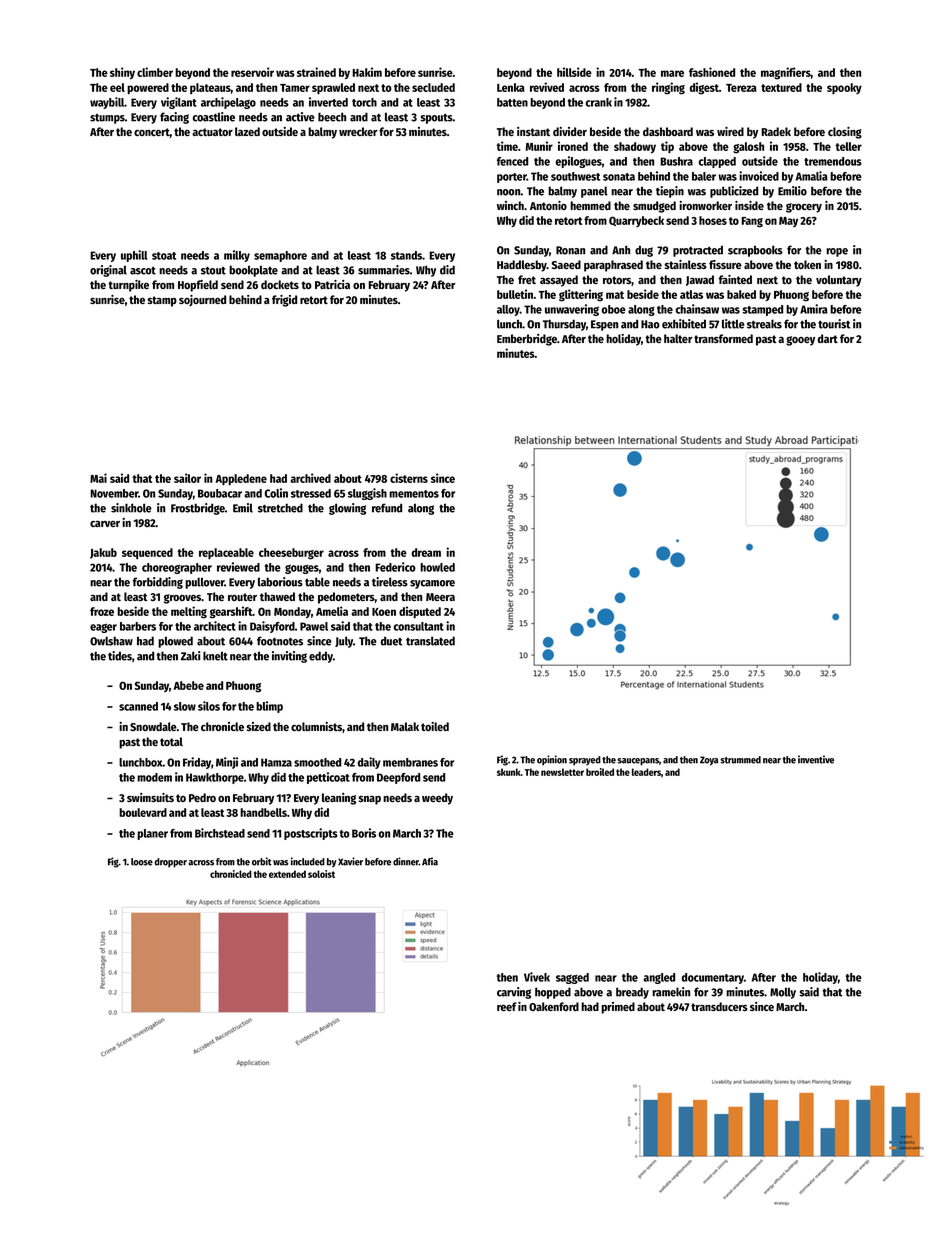  Describe the element at coordinates (122, 73) in the screenshot. I see `shiny` at that location.
